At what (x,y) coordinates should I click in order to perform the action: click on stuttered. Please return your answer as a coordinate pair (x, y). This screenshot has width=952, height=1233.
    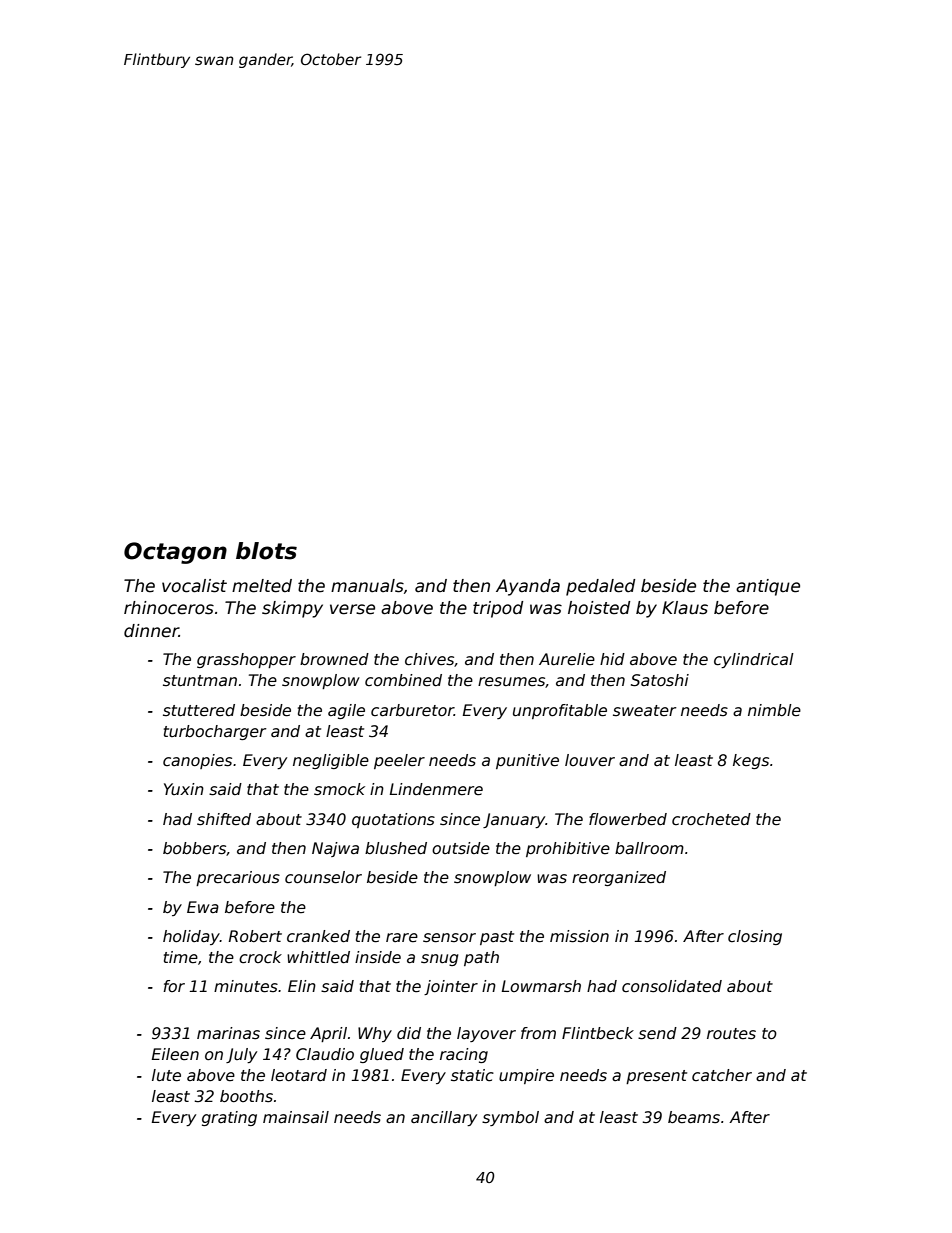
    Looking at the image, I should click on (199, 710).
